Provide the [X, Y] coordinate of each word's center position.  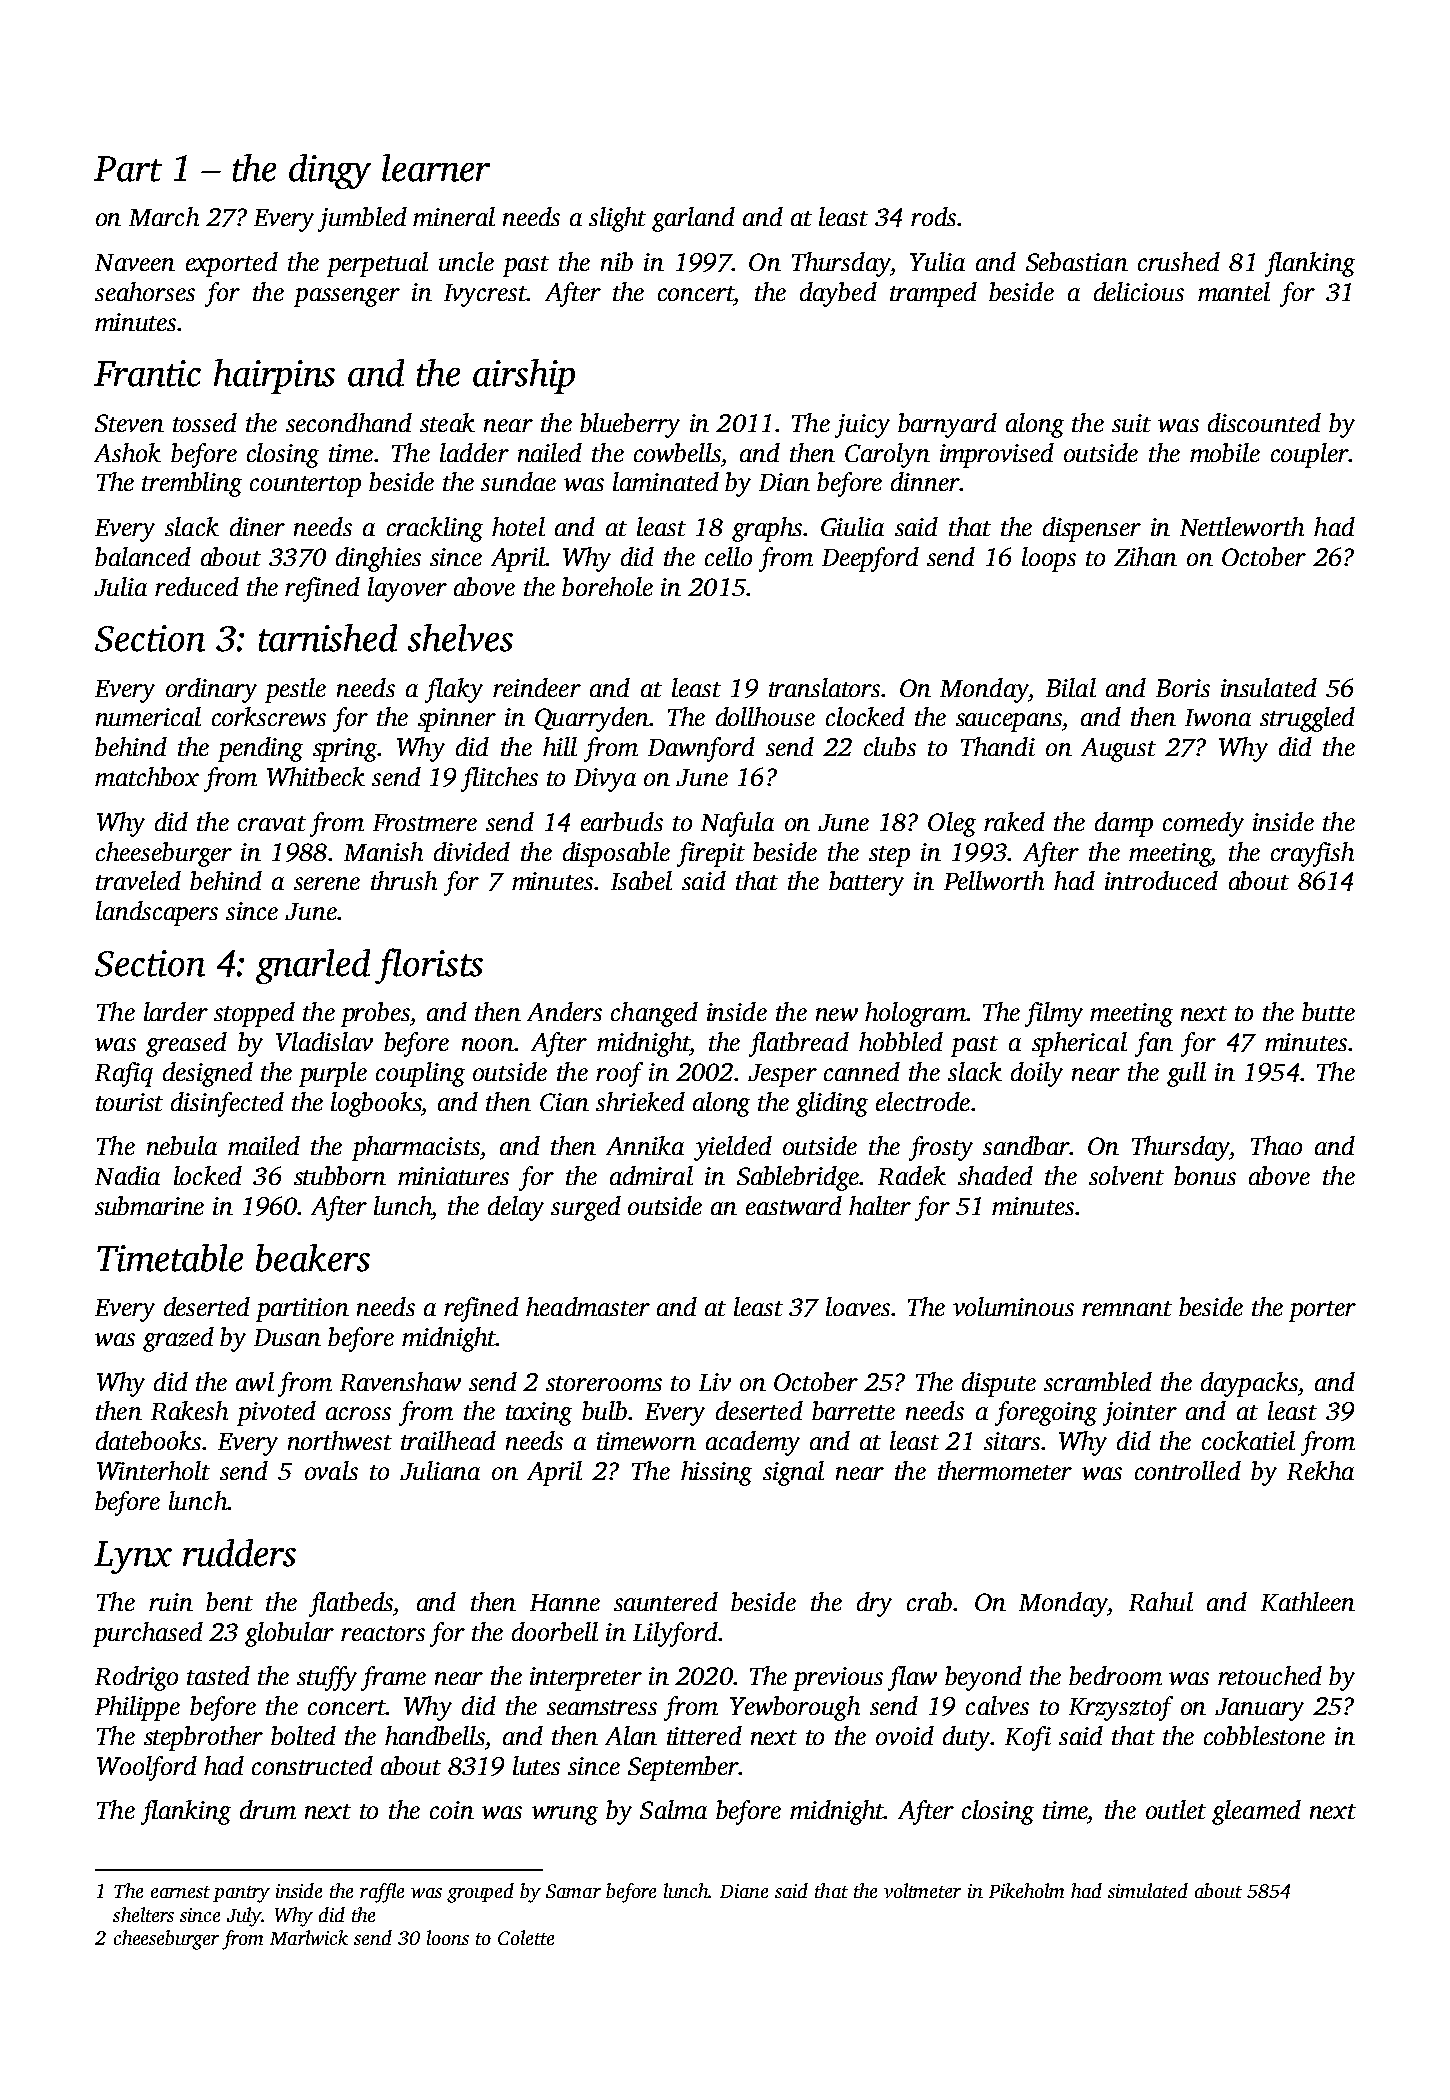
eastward [794, 1205]
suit [1131, 423]
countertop [305, 486]
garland [693, 219]
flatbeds [351, 1604]
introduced [1161, 880]
